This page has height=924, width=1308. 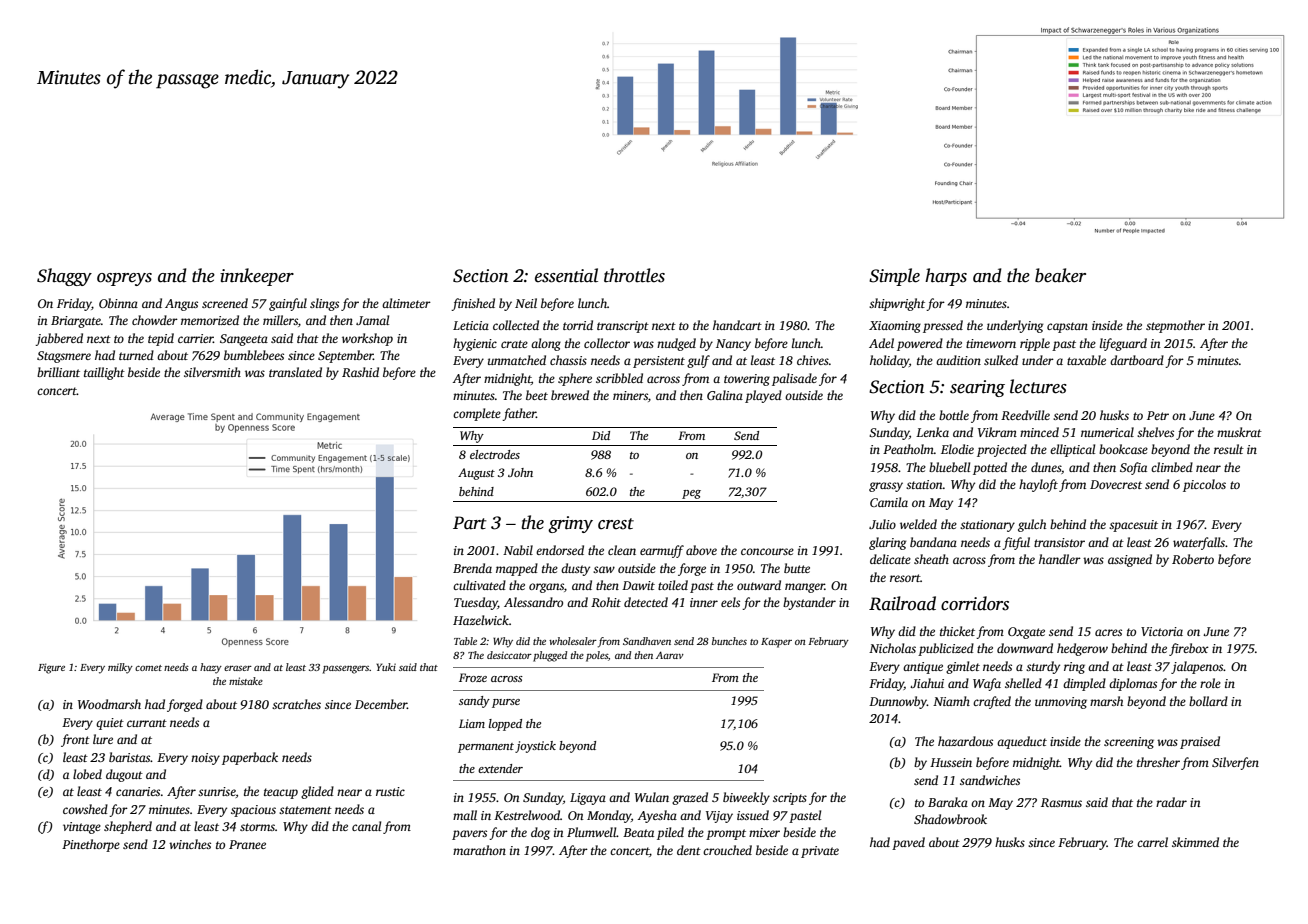 I want to click on canaries, so click(x=138, y=791).
